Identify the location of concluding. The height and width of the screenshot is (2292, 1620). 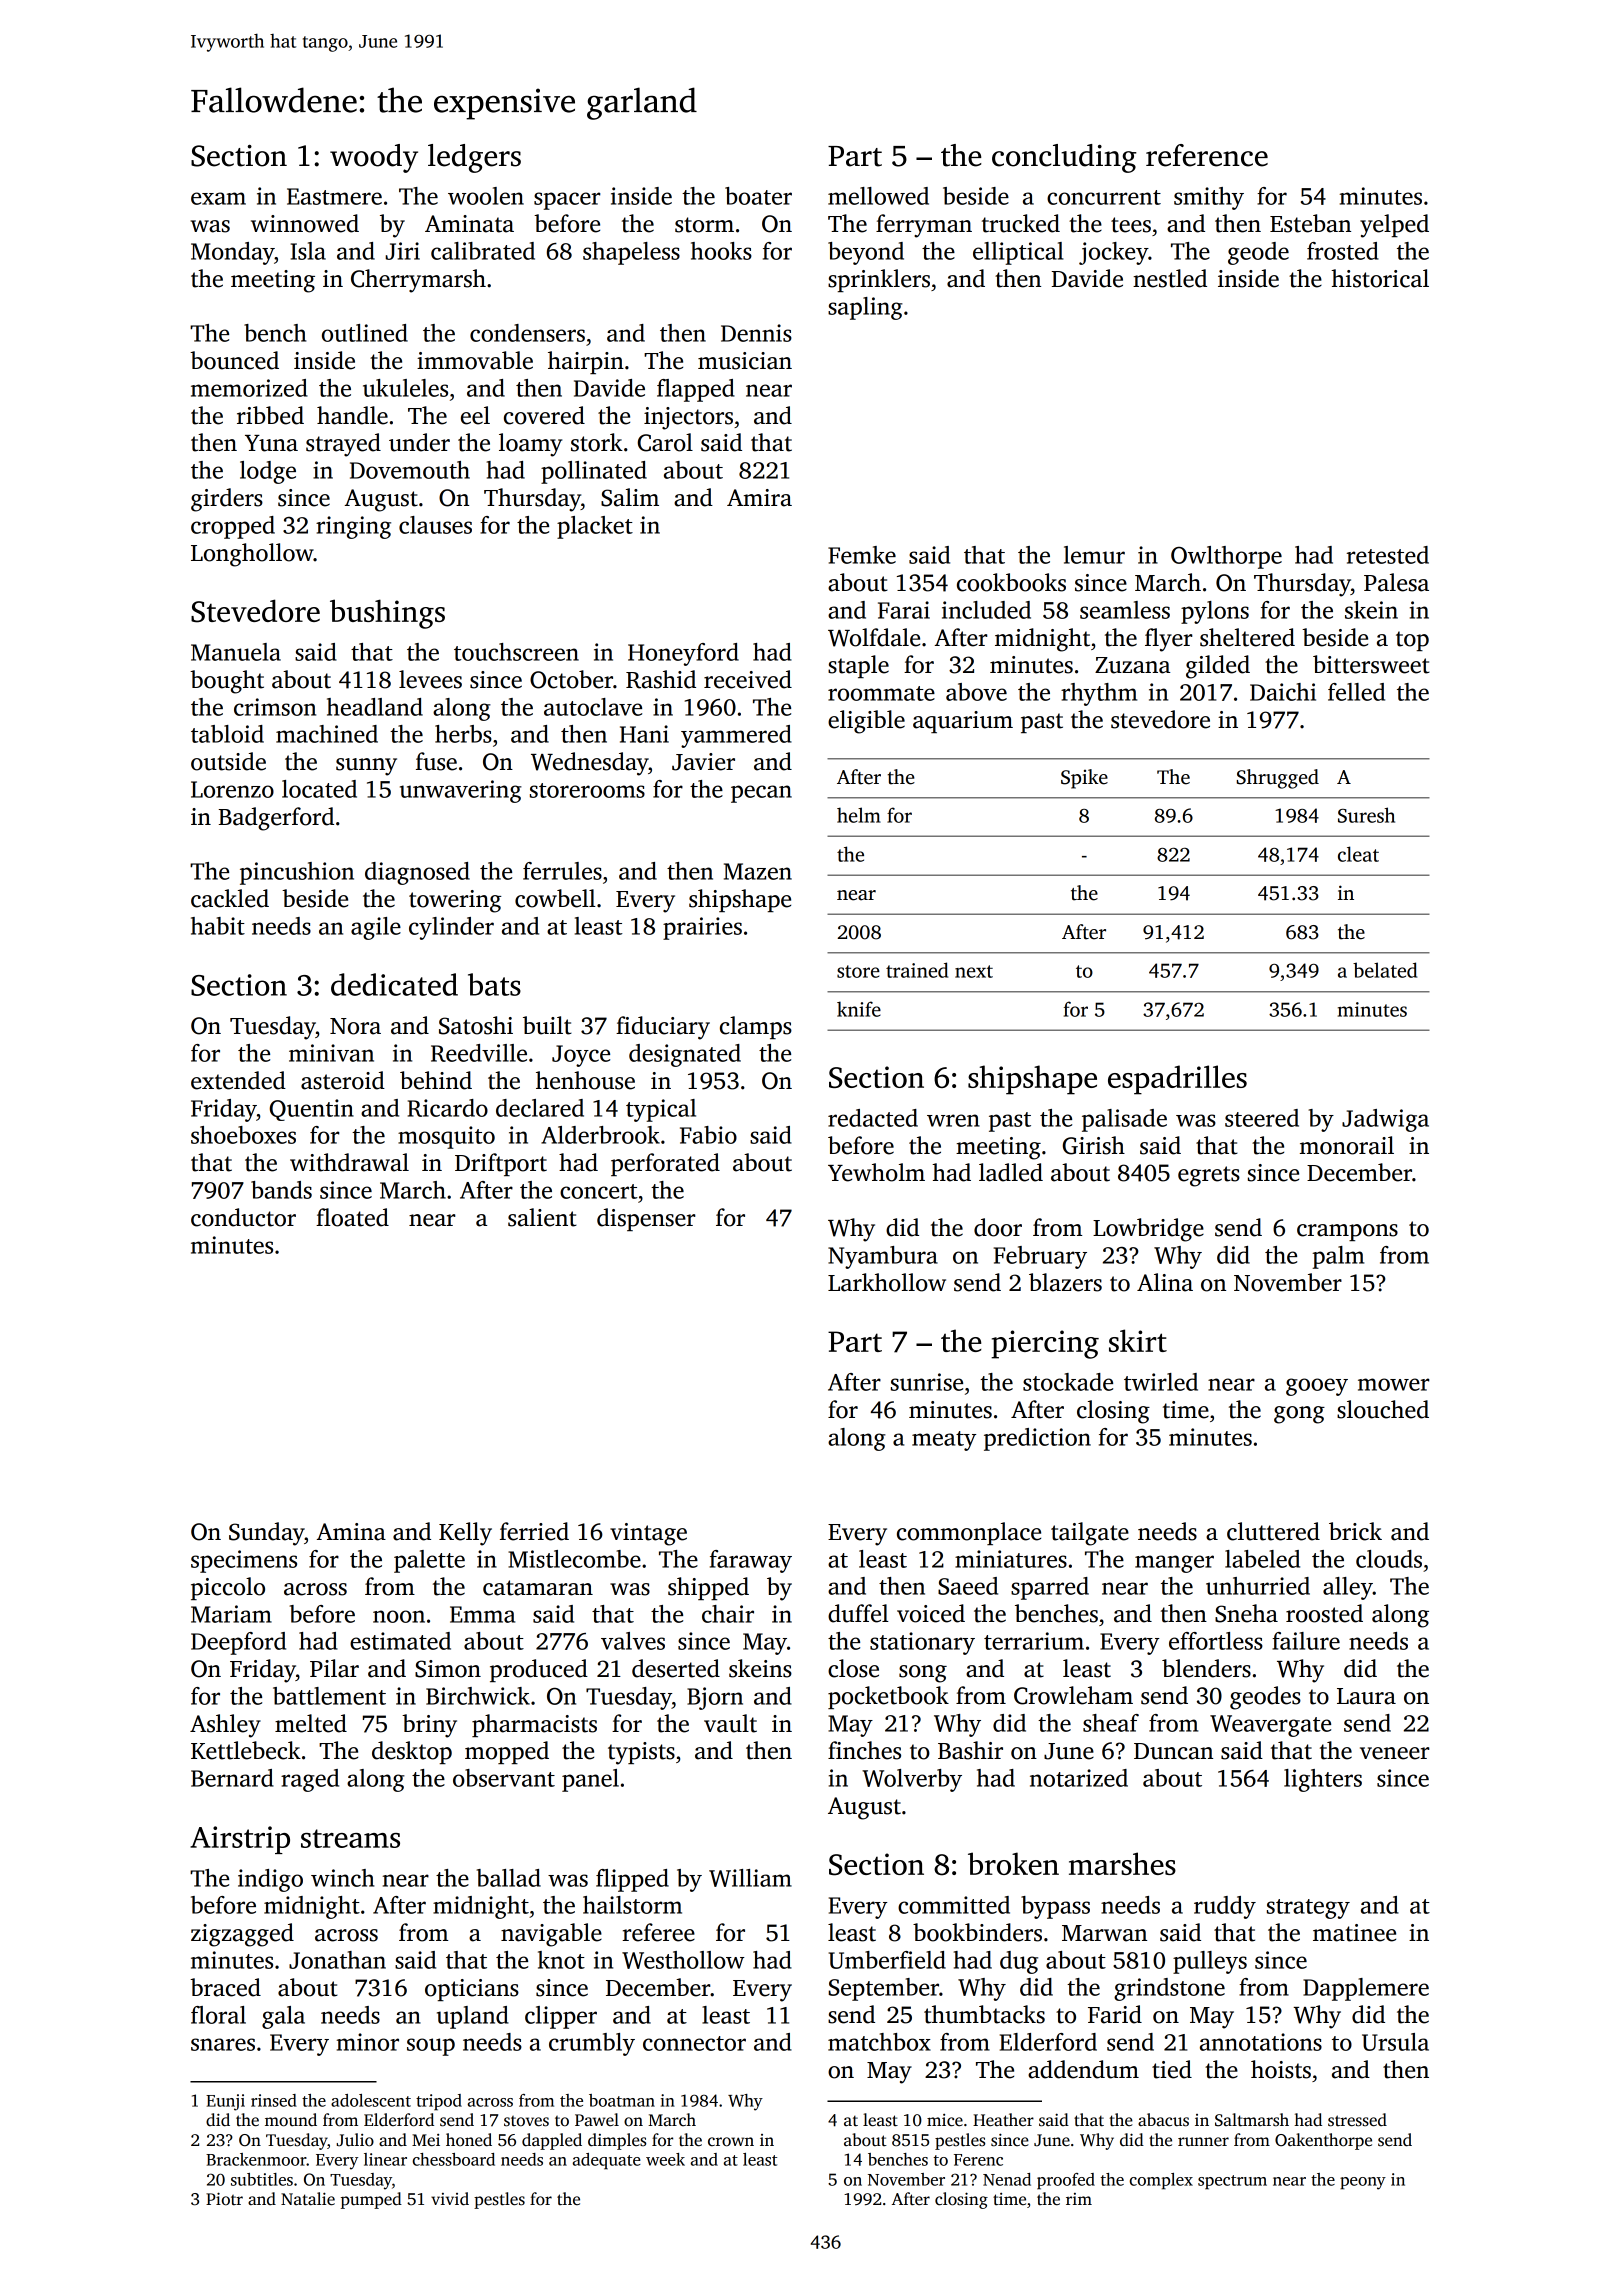
(1064, 158).
